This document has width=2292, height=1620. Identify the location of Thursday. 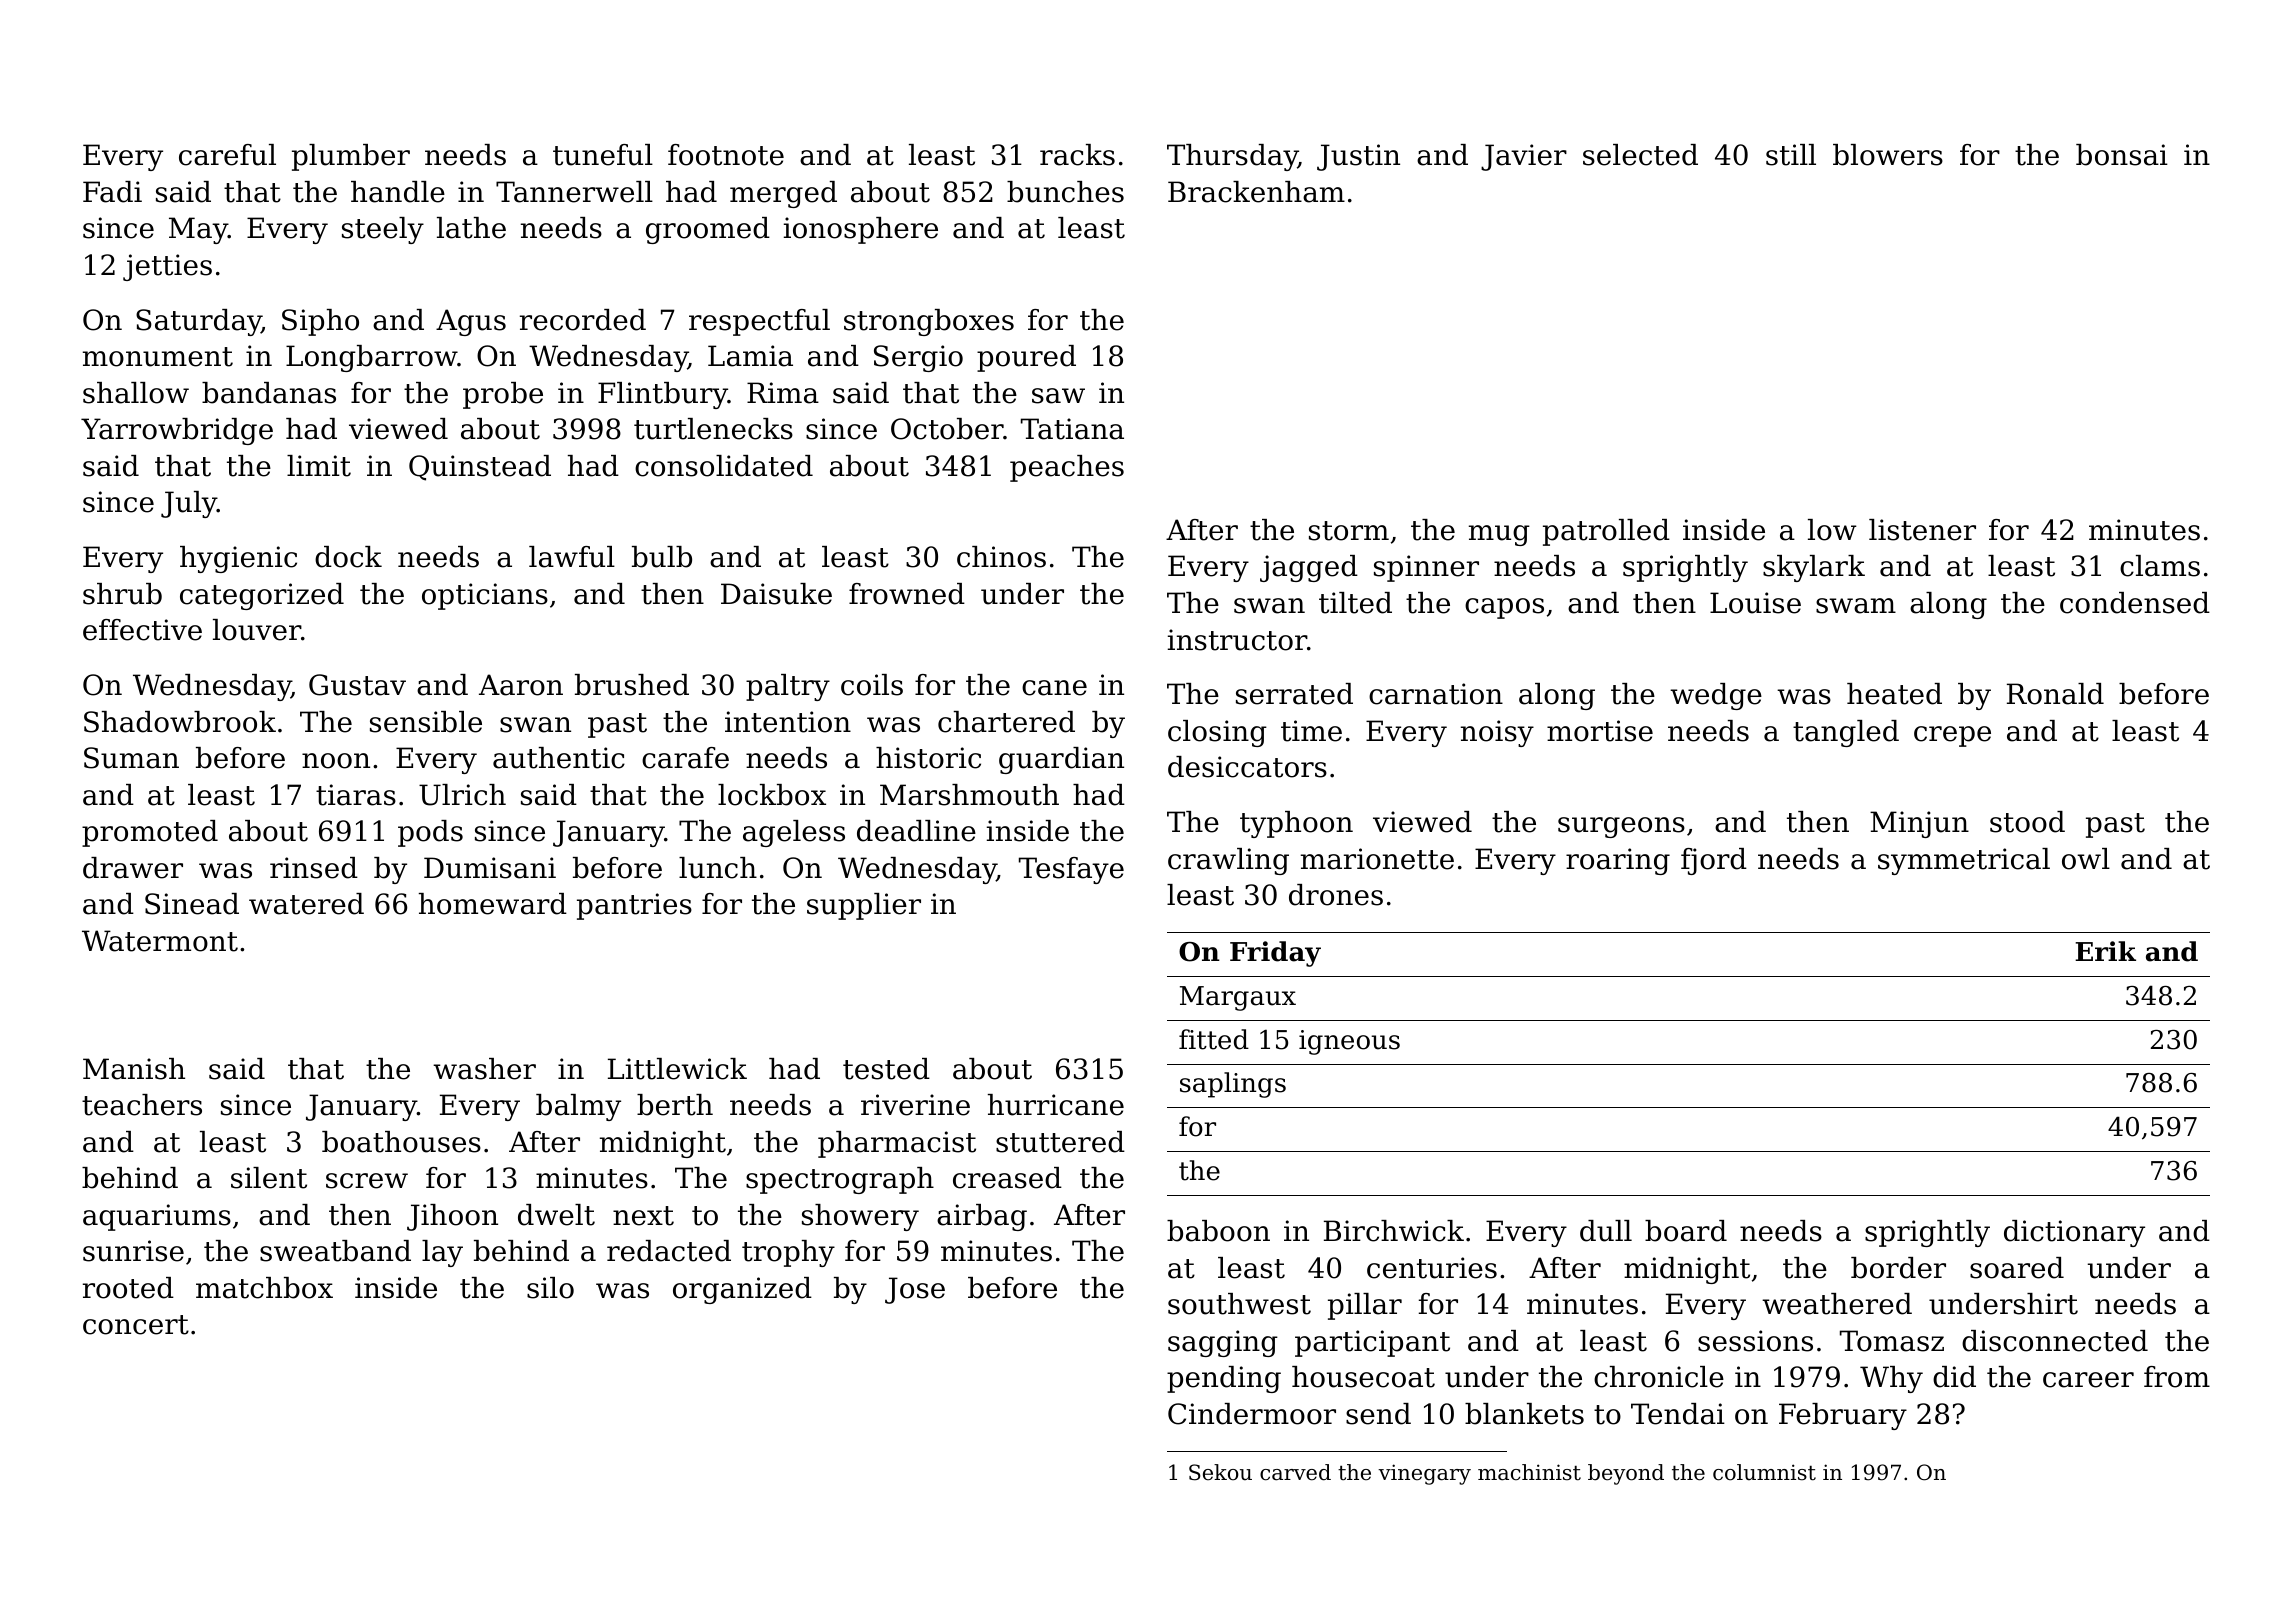
(1232, 157).
